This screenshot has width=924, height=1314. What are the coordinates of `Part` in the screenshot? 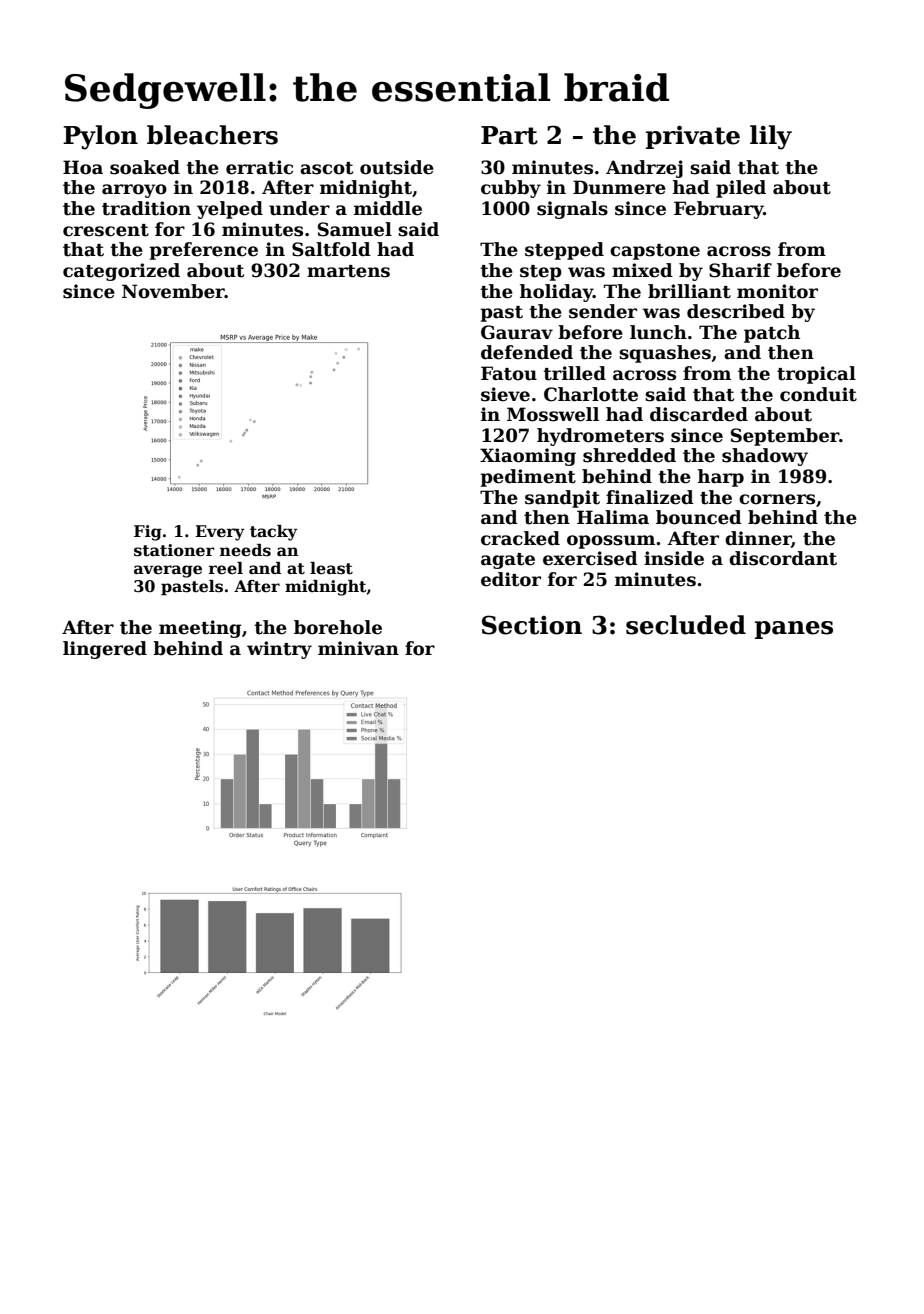 It's located at (509, 135).
